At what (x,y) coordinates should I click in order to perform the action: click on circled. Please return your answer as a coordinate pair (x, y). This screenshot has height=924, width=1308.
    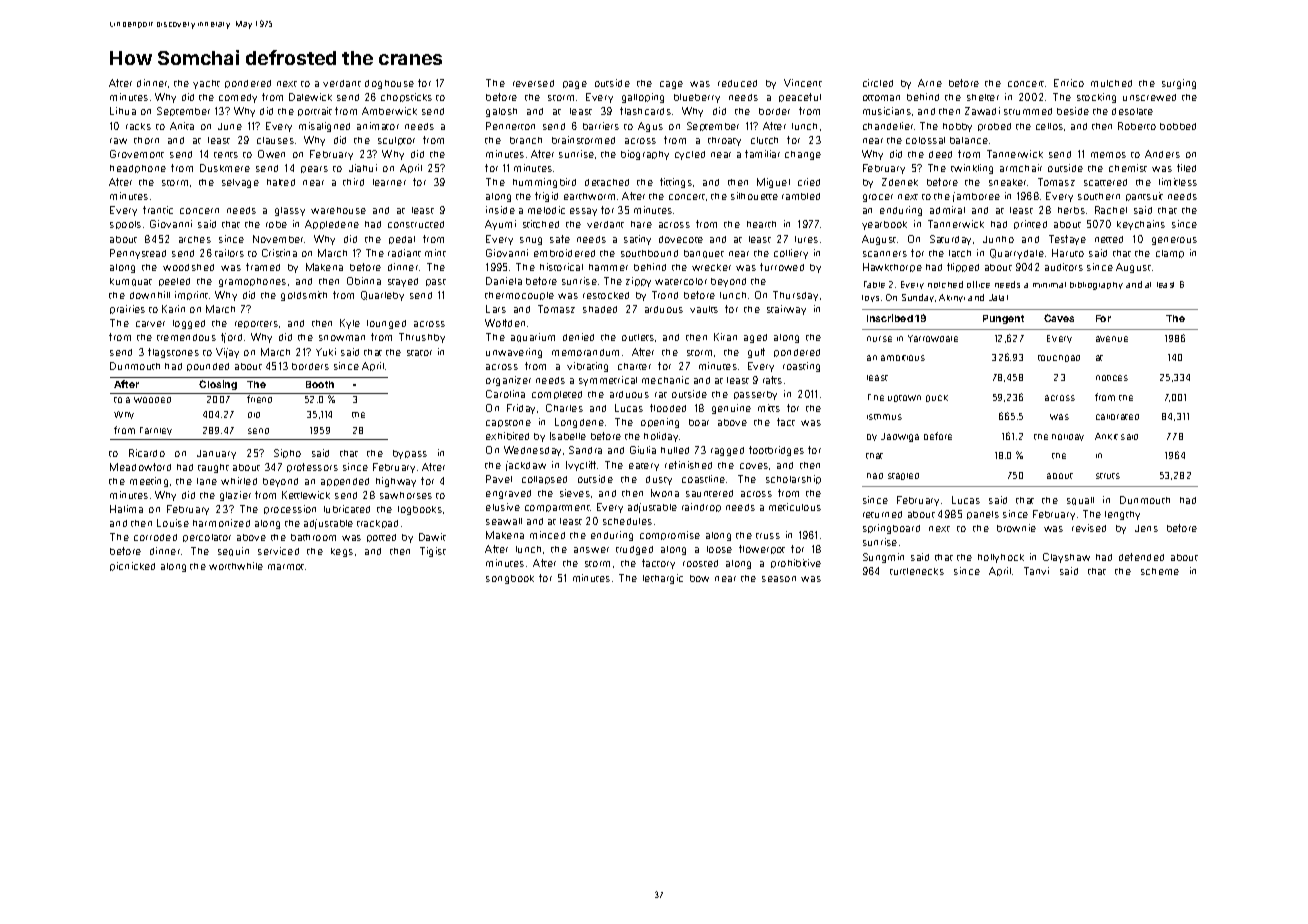
    Looking at the image, I should click on (878, 83).
